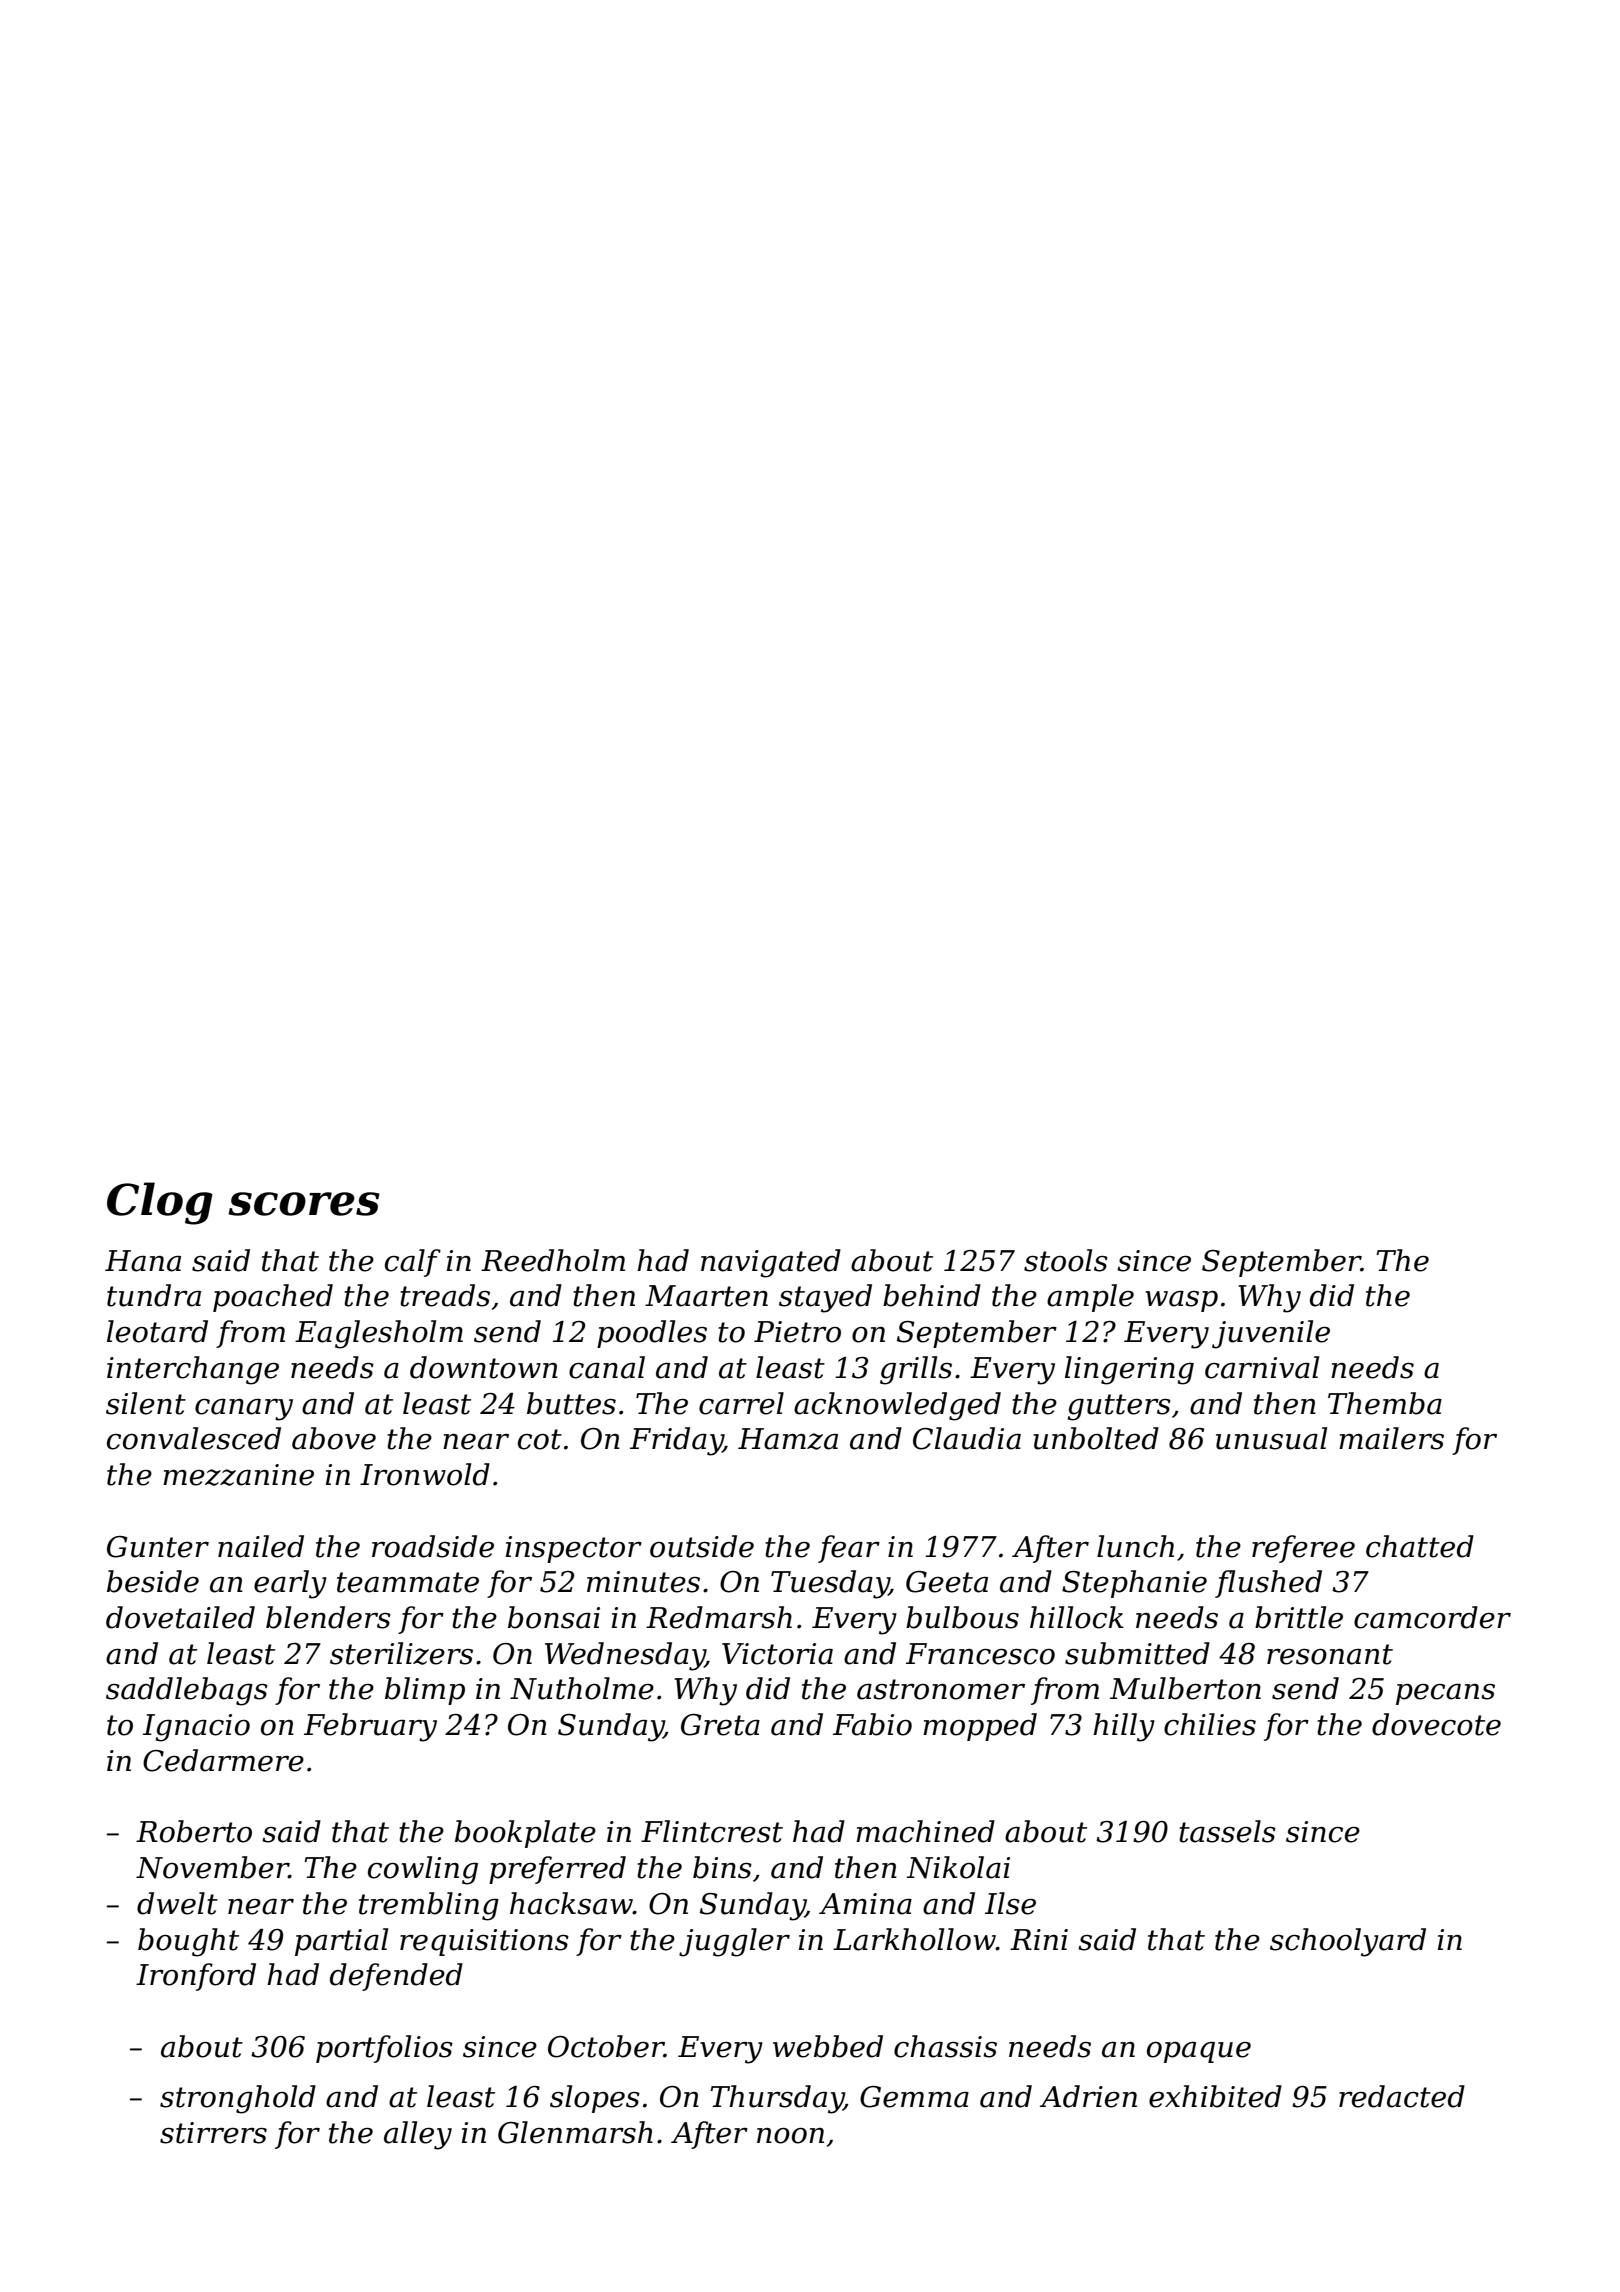  Describe the element at coordinates (1271, 1334) in the screenshot. I see `juvenile` at that location.
